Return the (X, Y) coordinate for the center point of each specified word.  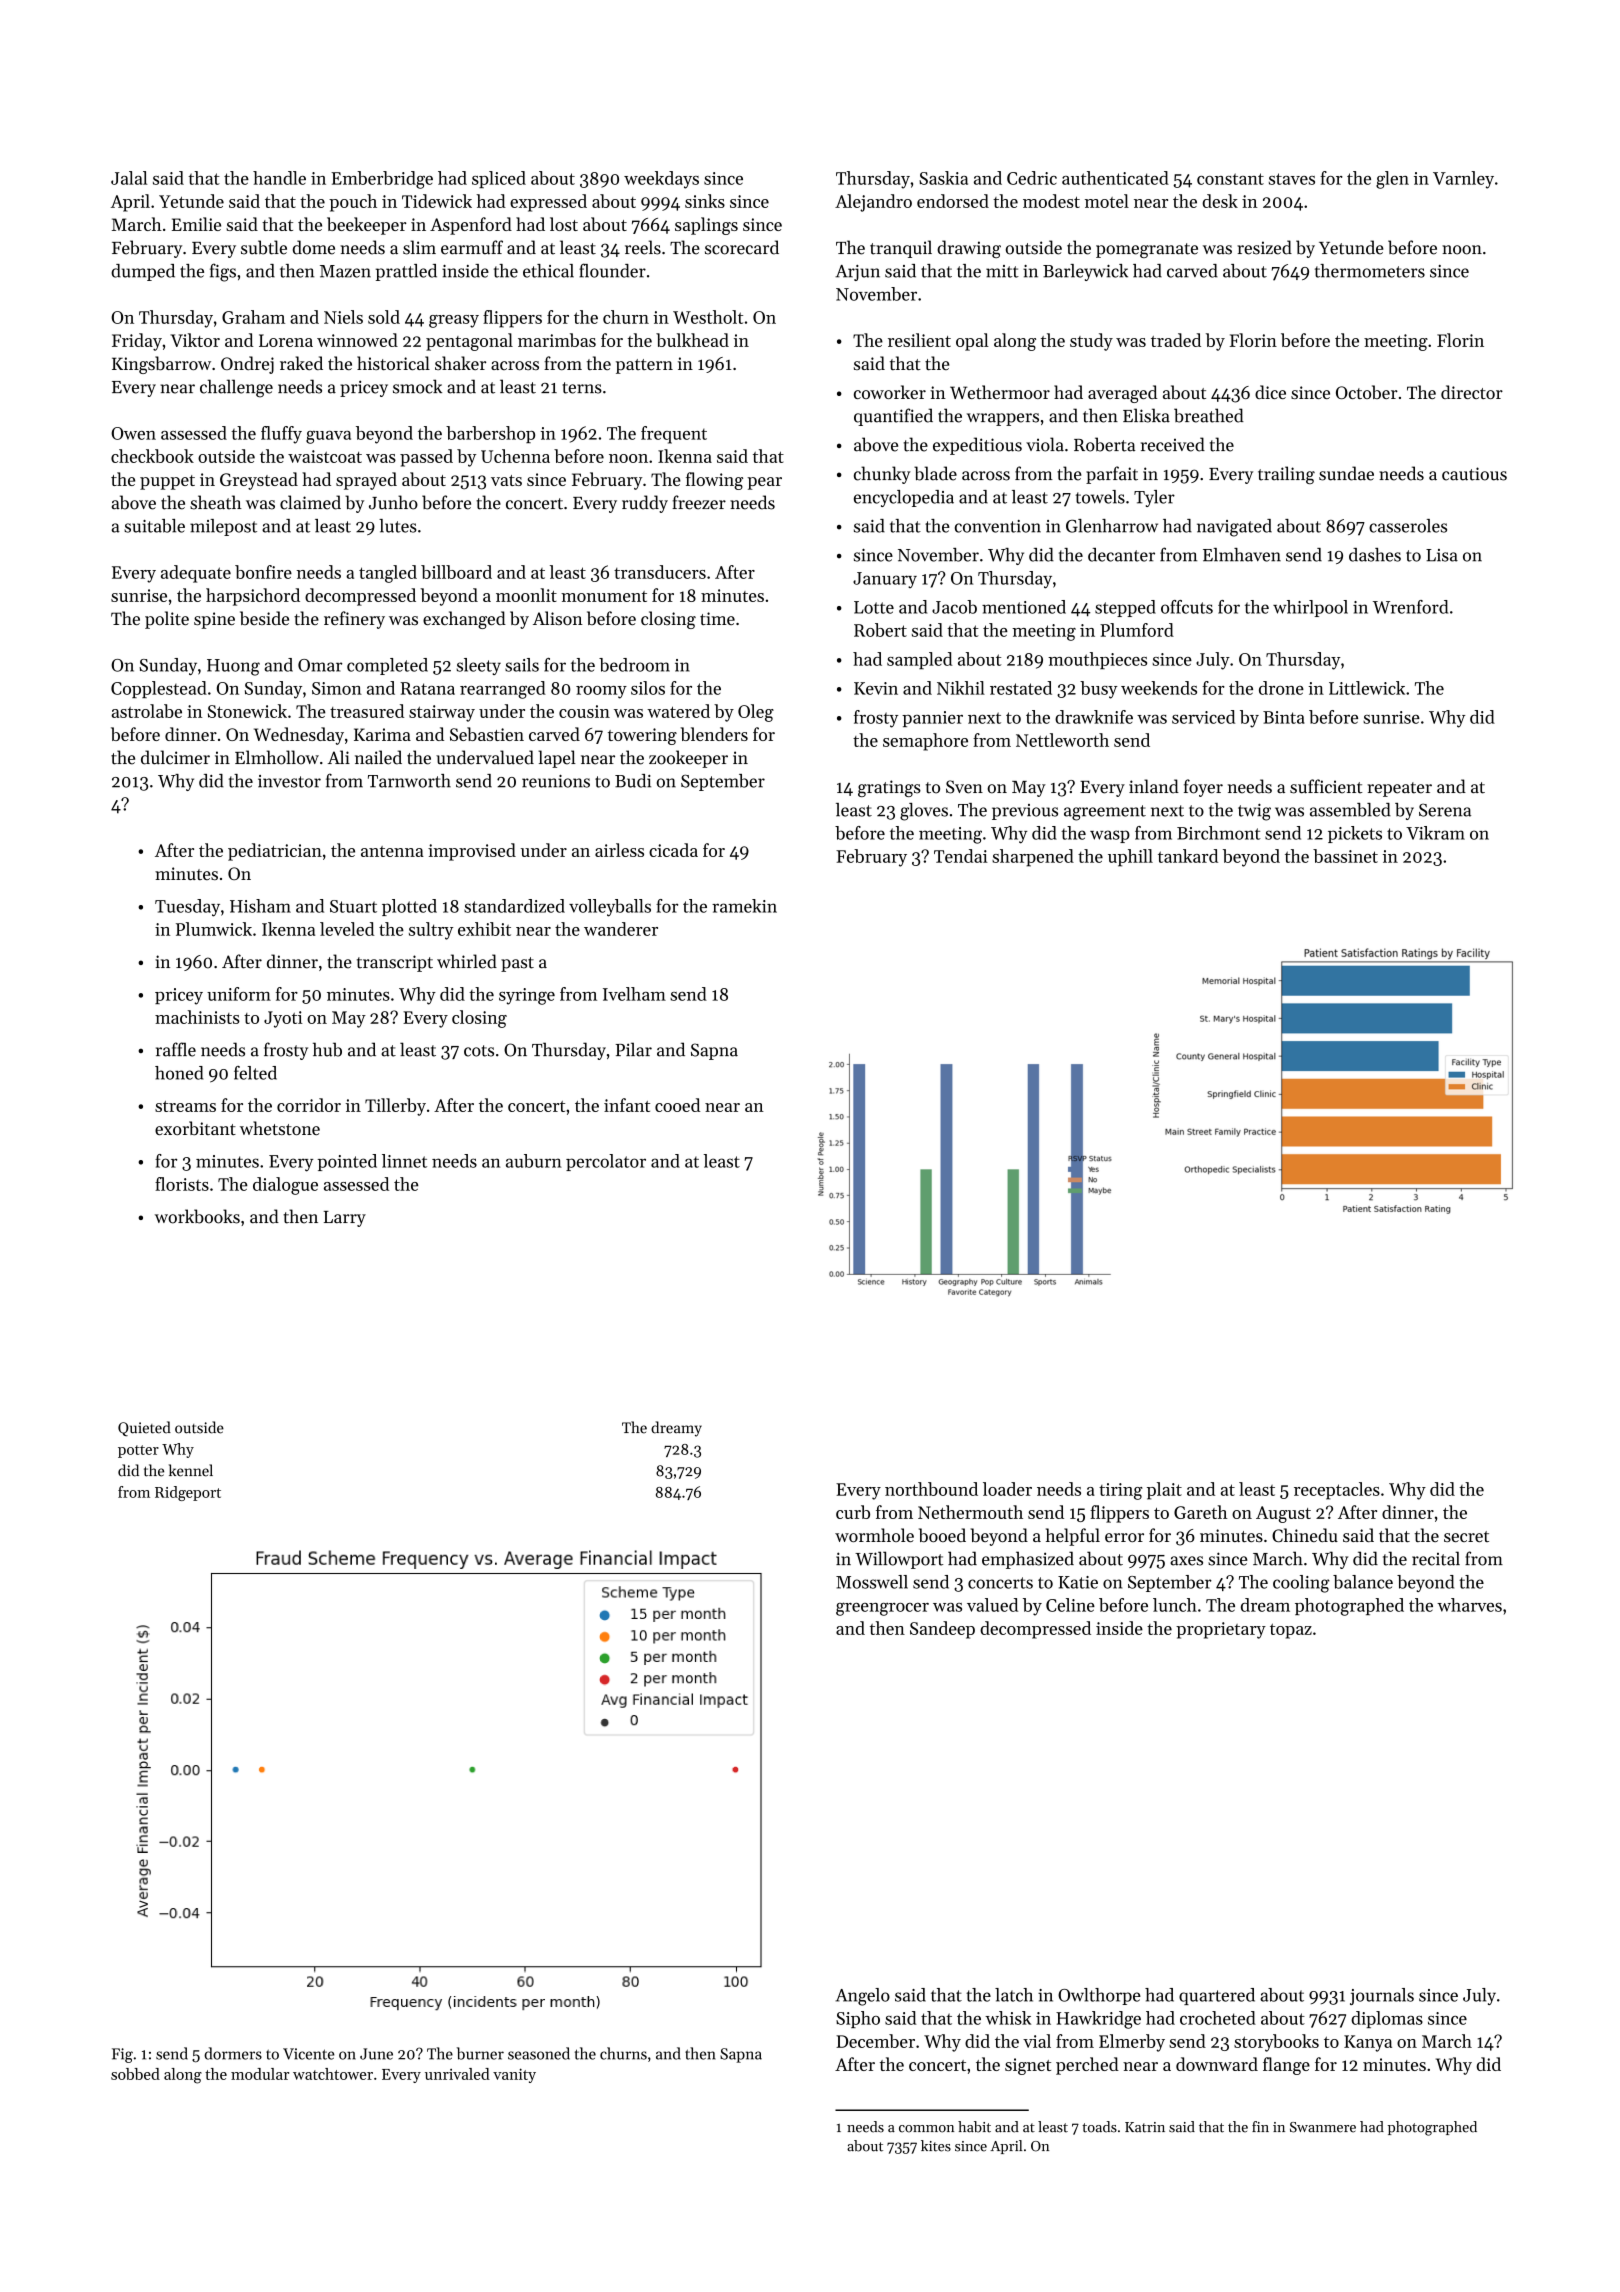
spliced (499, 179)
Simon (337, 688)
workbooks (197, 1216)
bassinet (1345, 856)
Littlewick (1367, 688)
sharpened (1033, 858)
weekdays (661, 180)
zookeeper (688, 759)
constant (1230, 179)
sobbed (135, 2074)
